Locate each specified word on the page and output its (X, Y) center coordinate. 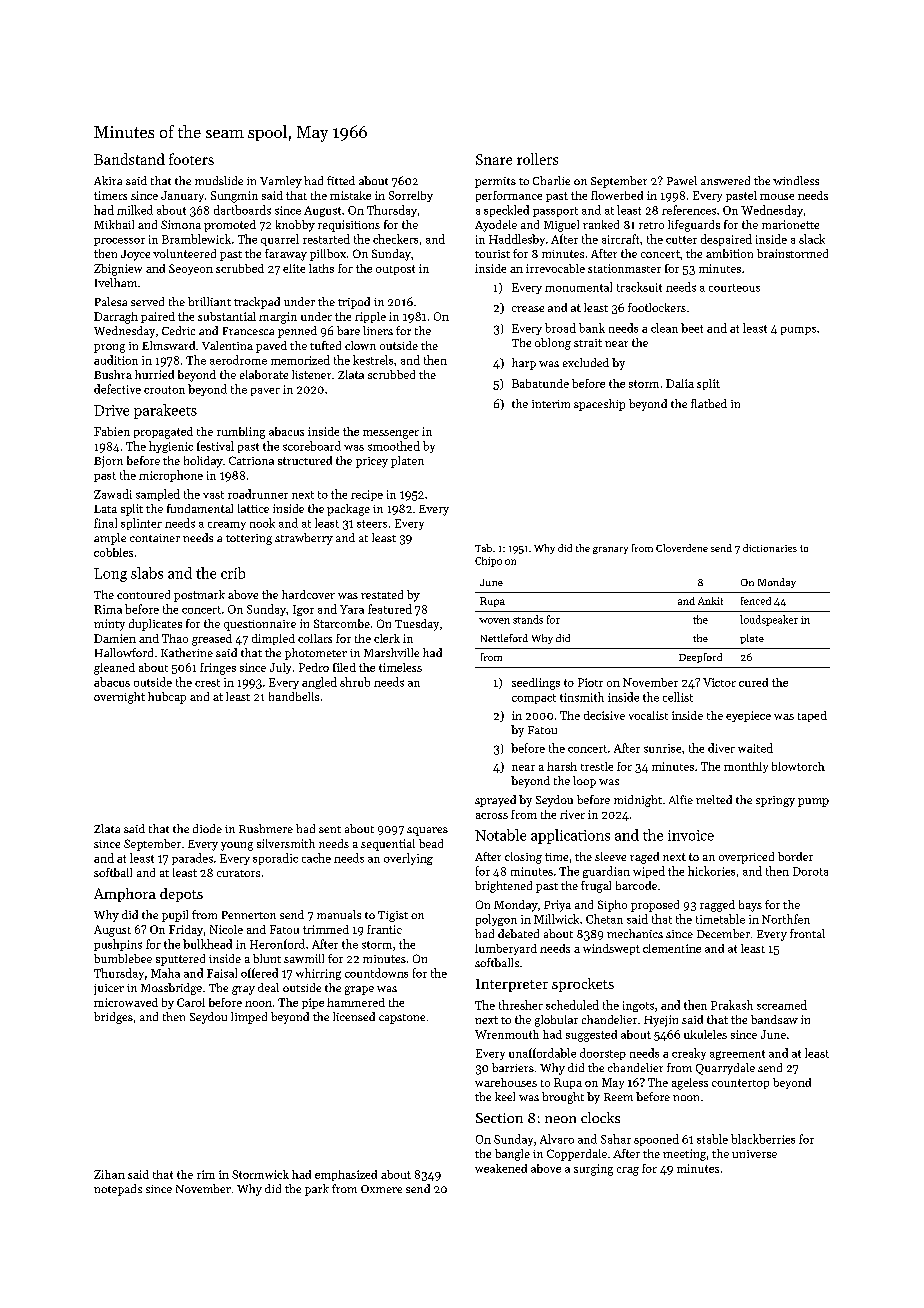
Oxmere (381, 1189)
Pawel (682, 180)
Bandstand (129, 159)
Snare (494, 159)
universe (754, 1154)
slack (812, 239)
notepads (118, 1190)
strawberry (304, 539)
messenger (391, 434)
